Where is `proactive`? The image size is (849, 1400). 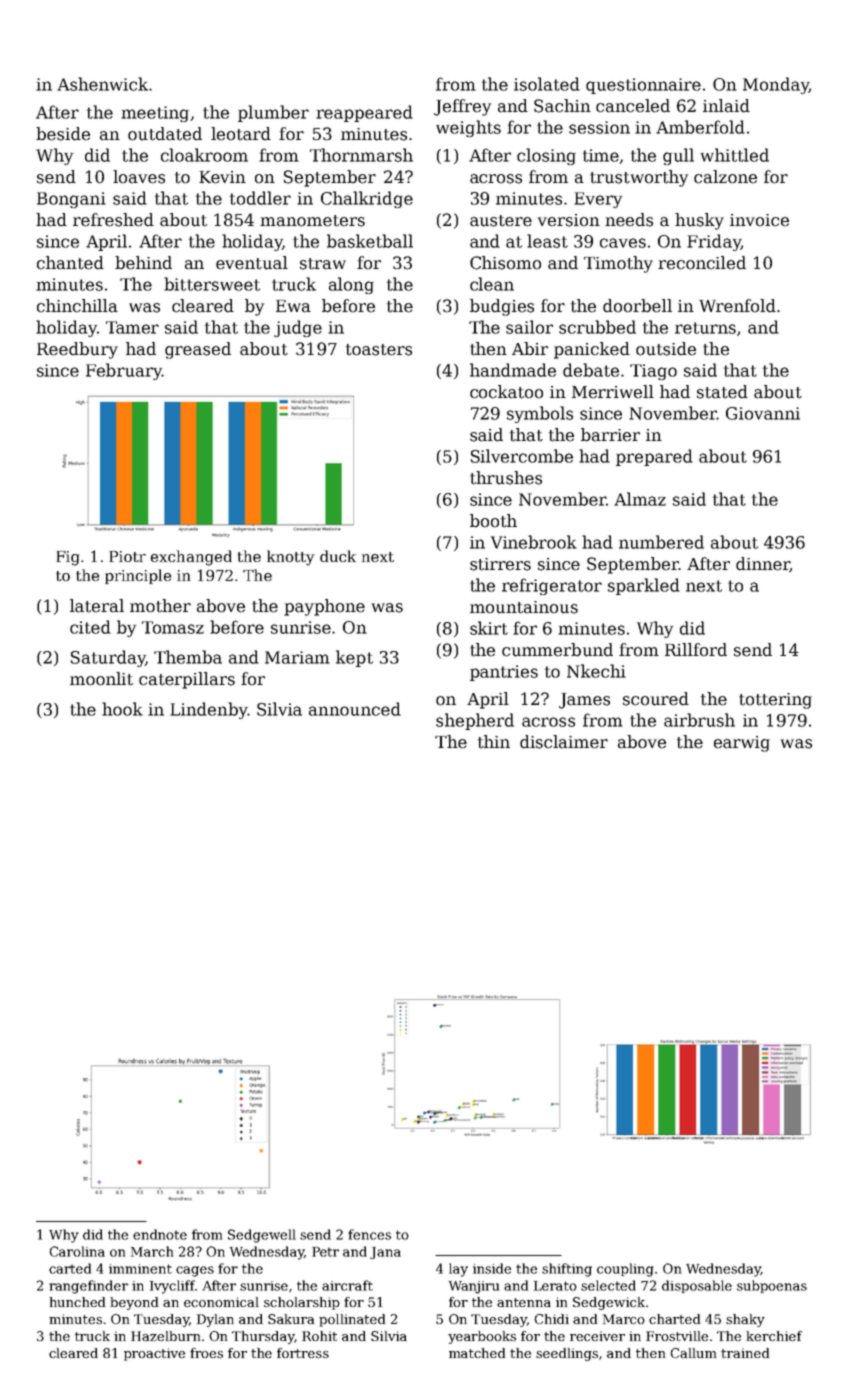 proactive is located at coordinates (154, 1354).
